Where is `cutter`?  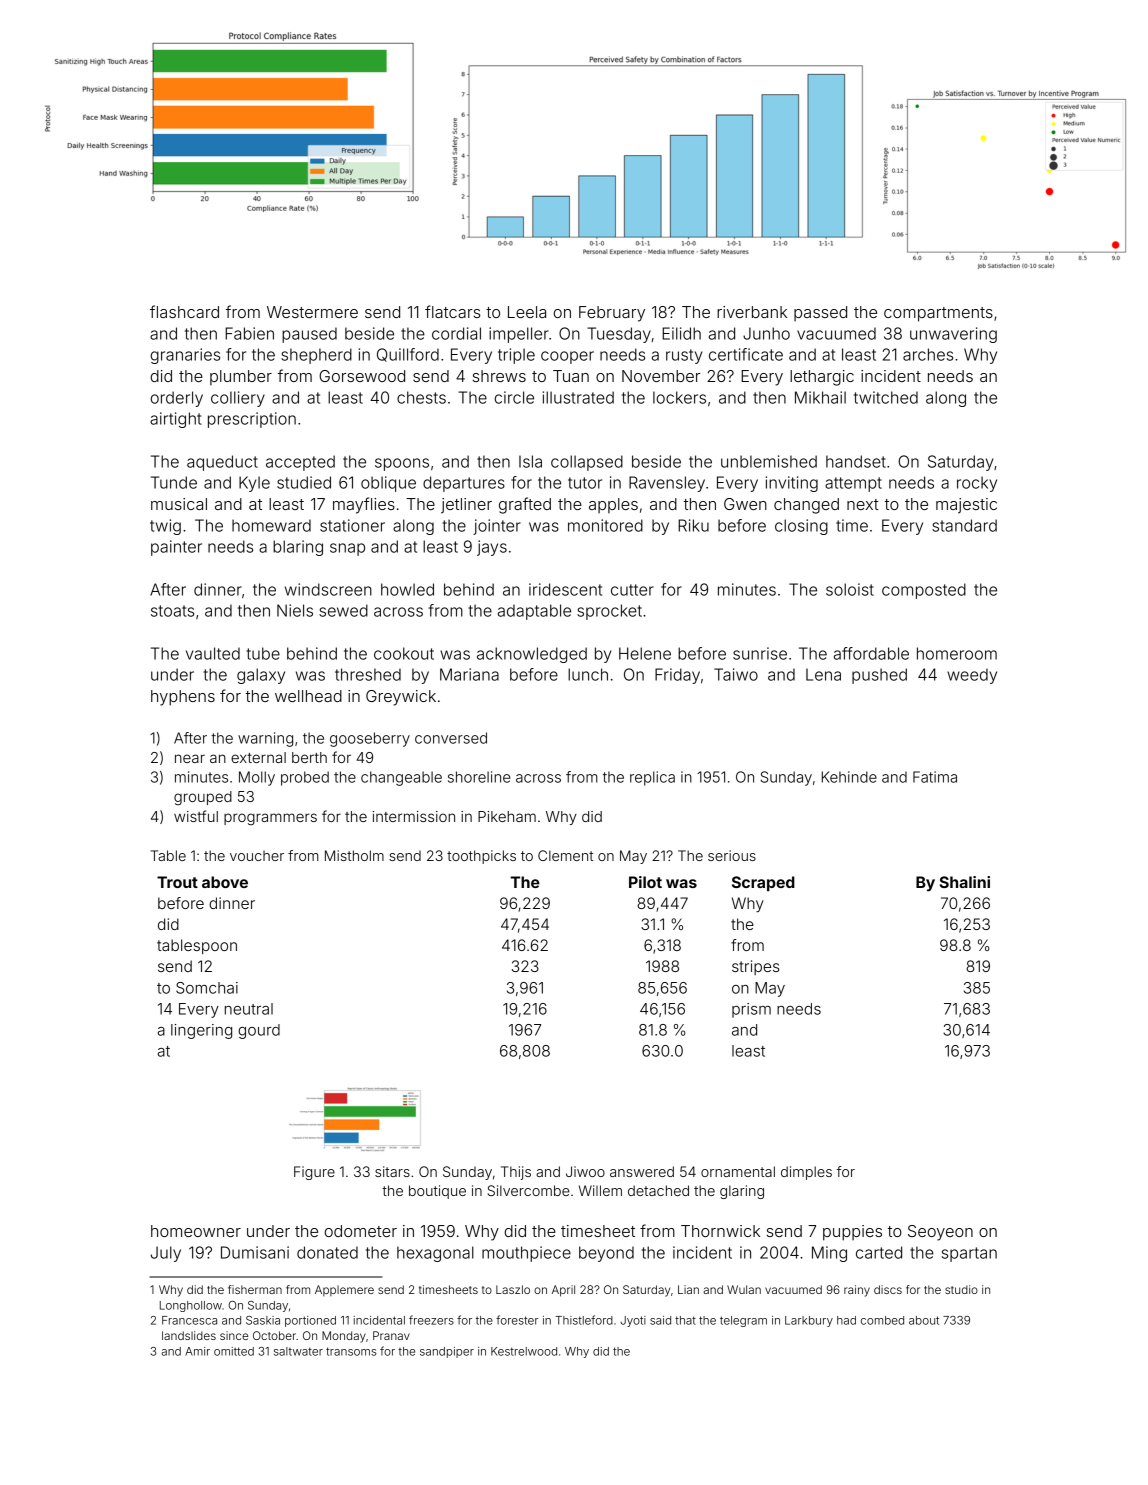 cutter is located at coordinates (632, 590).
